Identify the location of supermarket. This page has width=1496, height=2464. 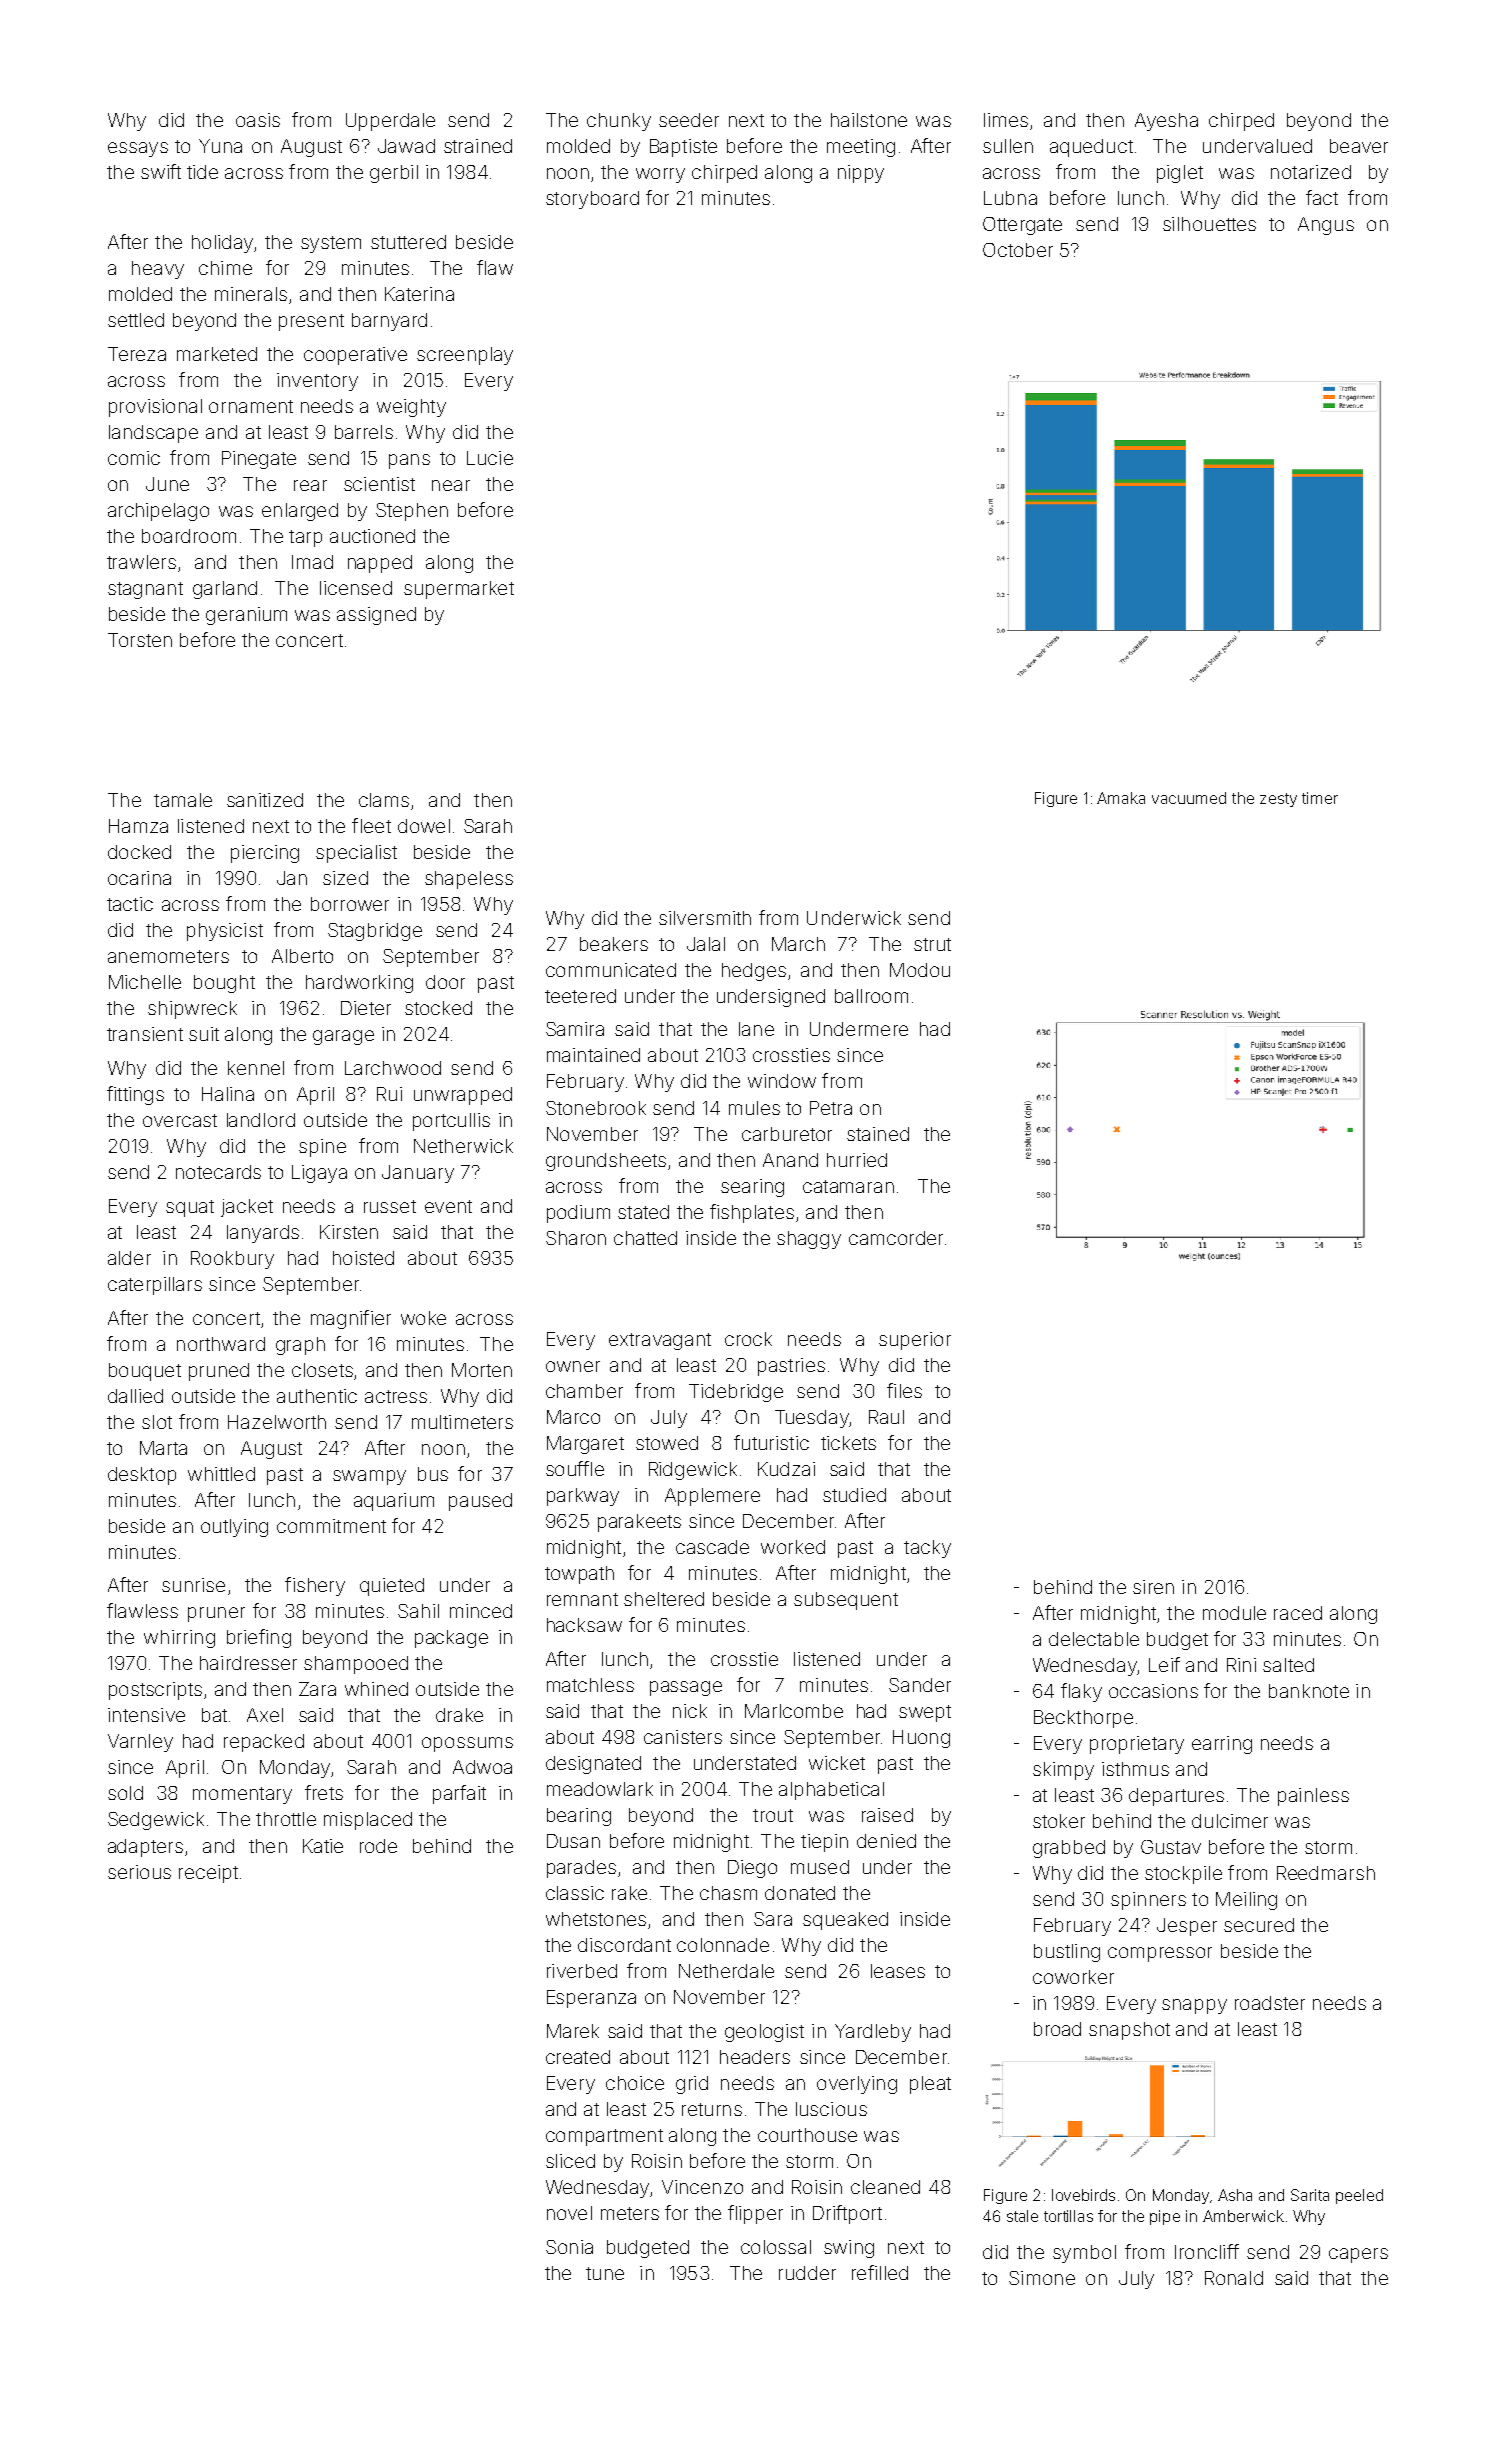
(459, 590).
